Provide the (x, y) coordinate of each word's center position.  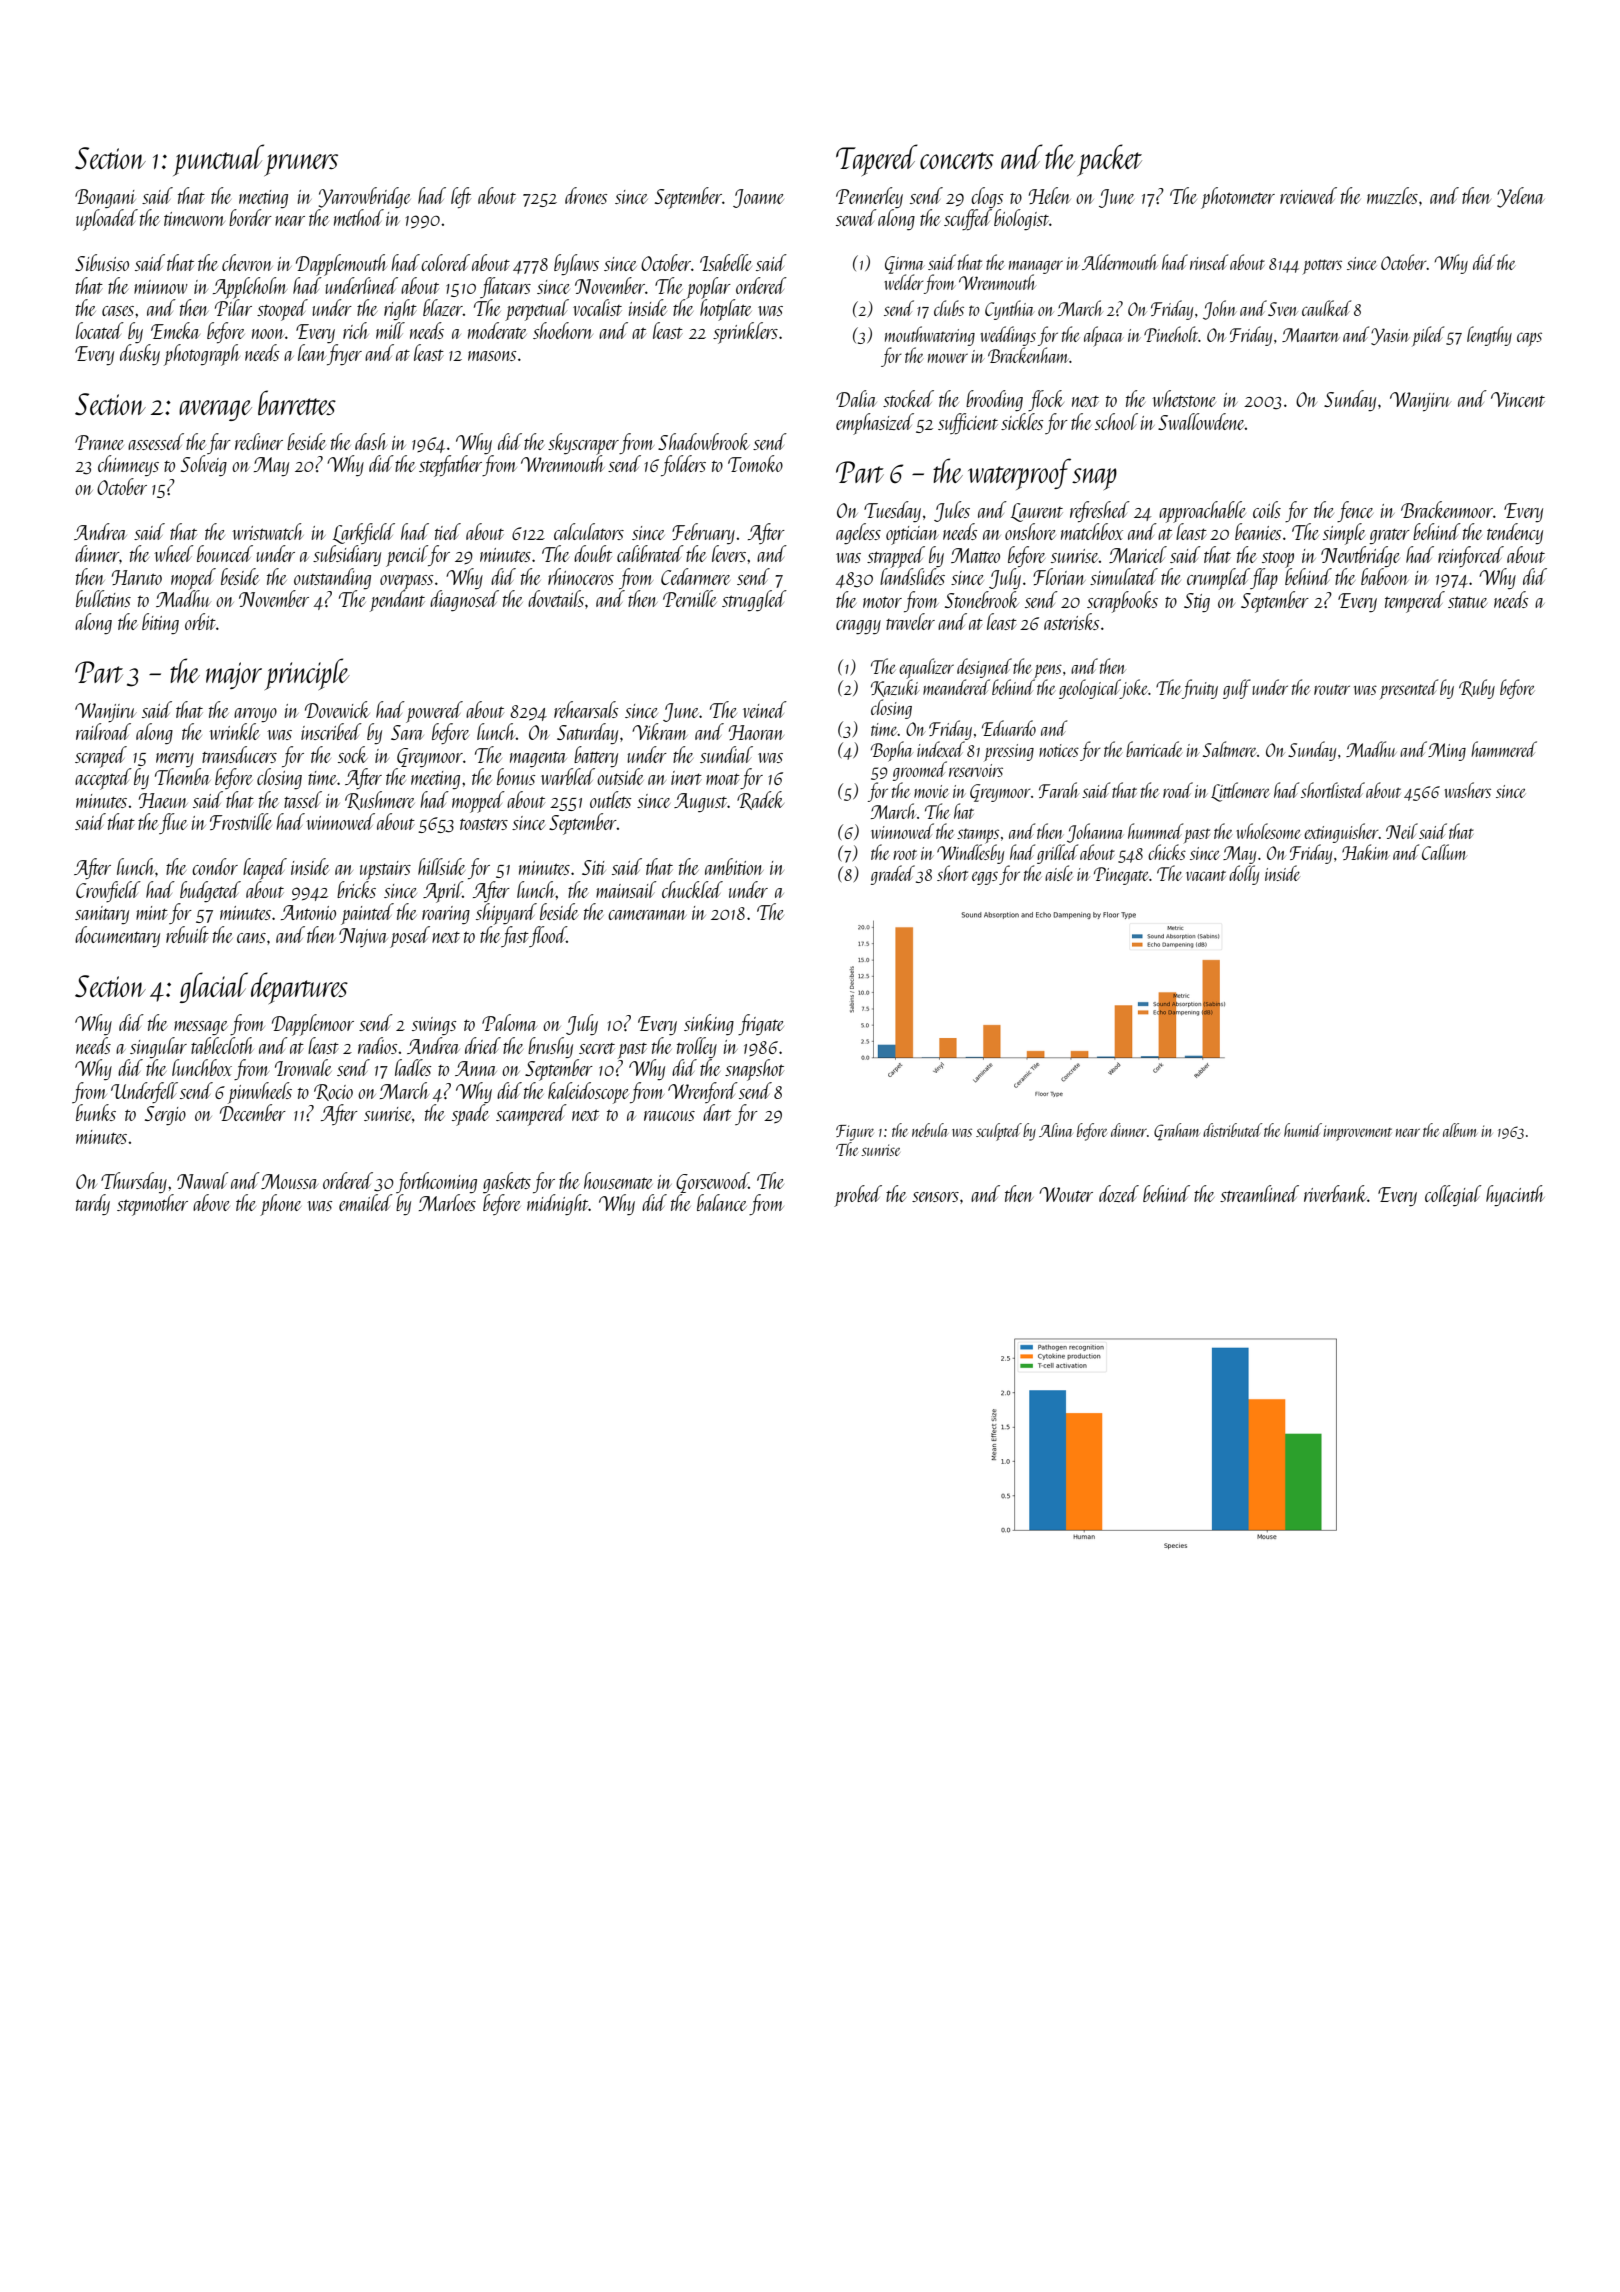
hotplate (726, 310)
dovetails (556, 598)
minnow (161, 287)
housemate (618, 1180)
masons (492, 356)
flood (548, 936)
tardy (93, 1204)
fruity (1200, 689)
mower (948, 358)
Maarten (1310, 335)
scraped (101, 757)
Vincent (1518, 399)
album (1460, 1130)
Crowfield (108, 891)
